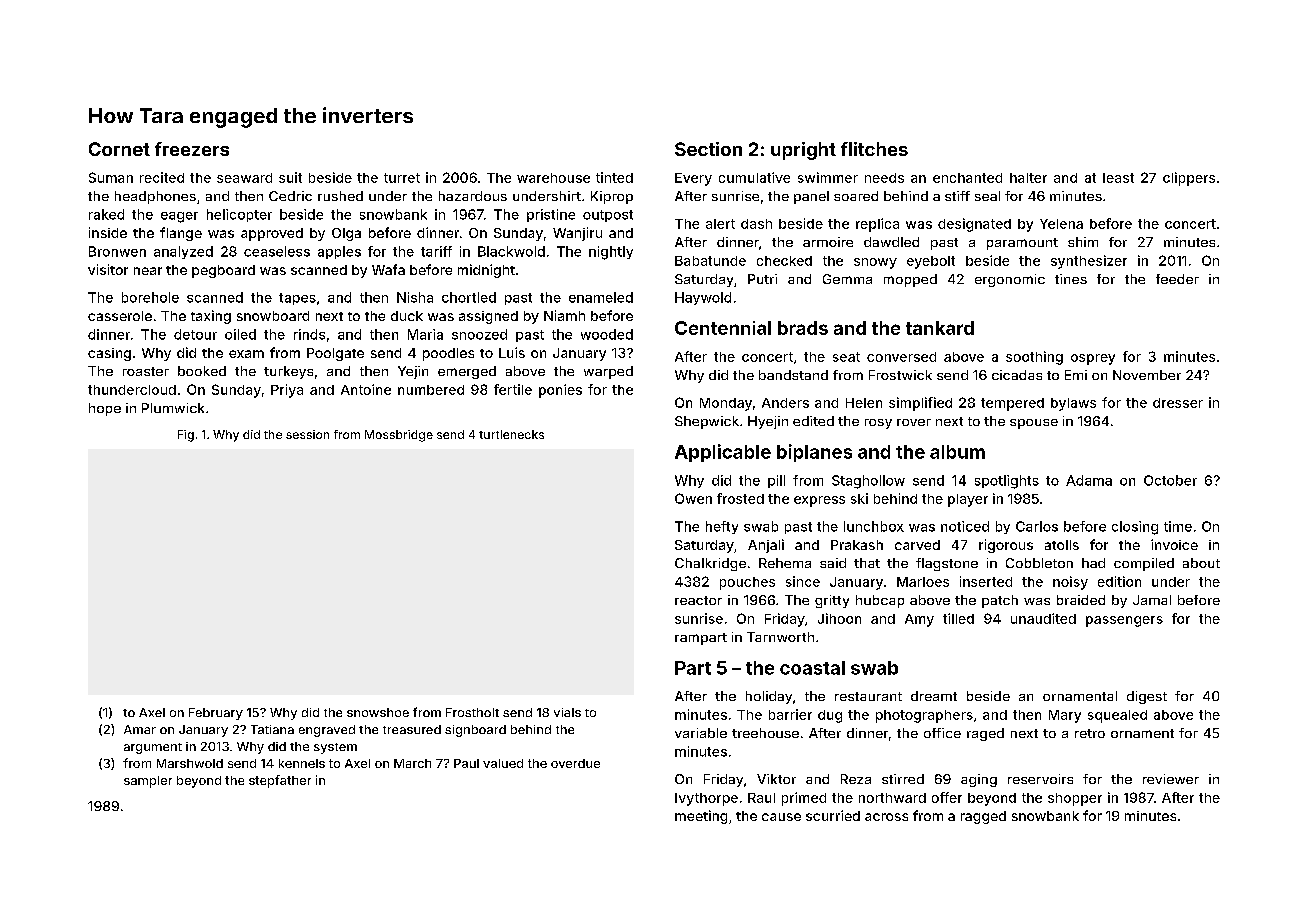 This image has height=924, width=1308. Describe the element at coordinates (1093, 359) in the image. I see `osprey` at that location.
